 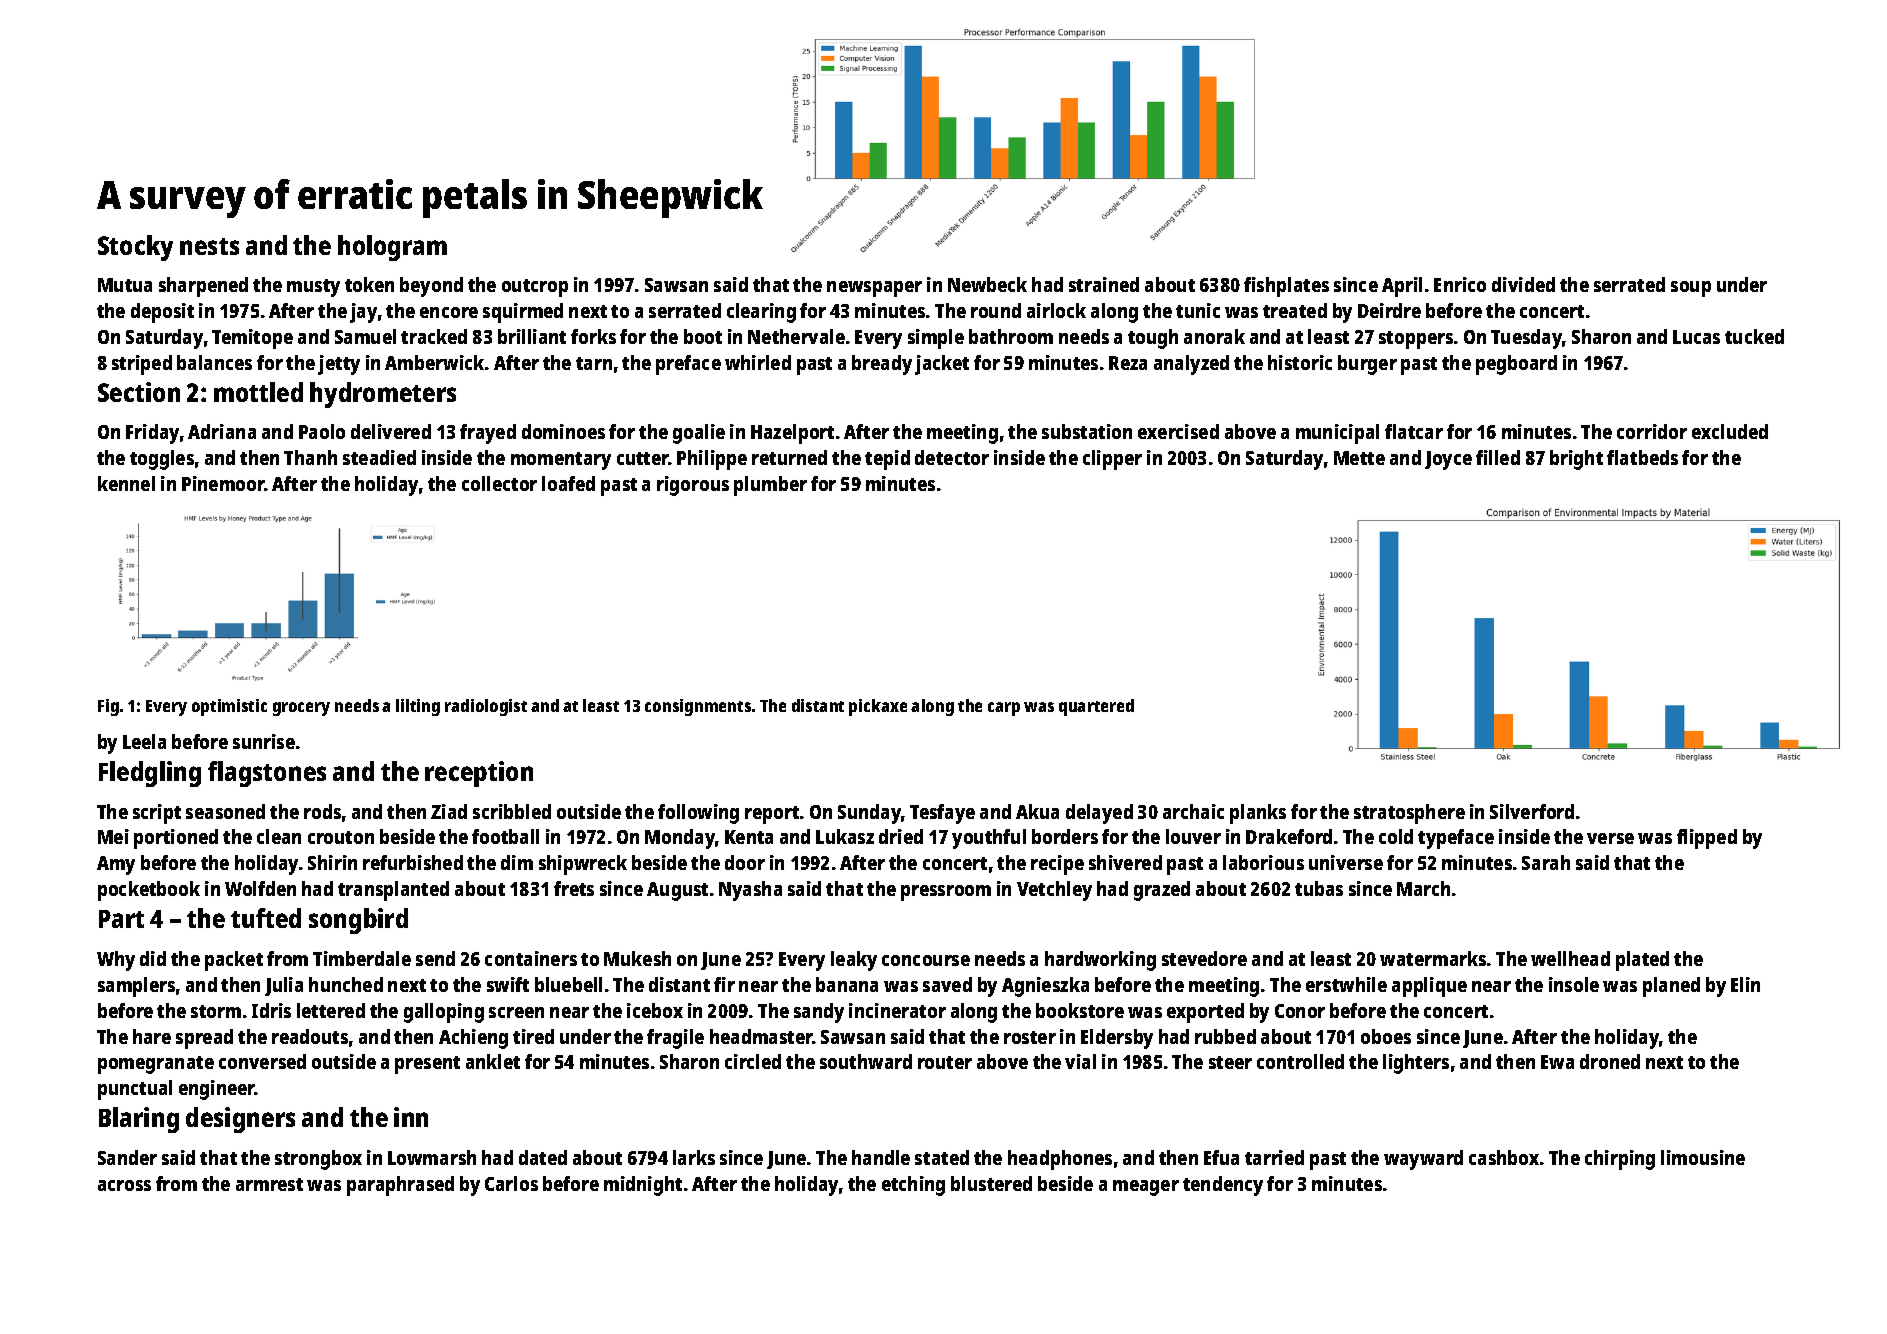 I want to click on plumber, so click(x=770, y=486).
